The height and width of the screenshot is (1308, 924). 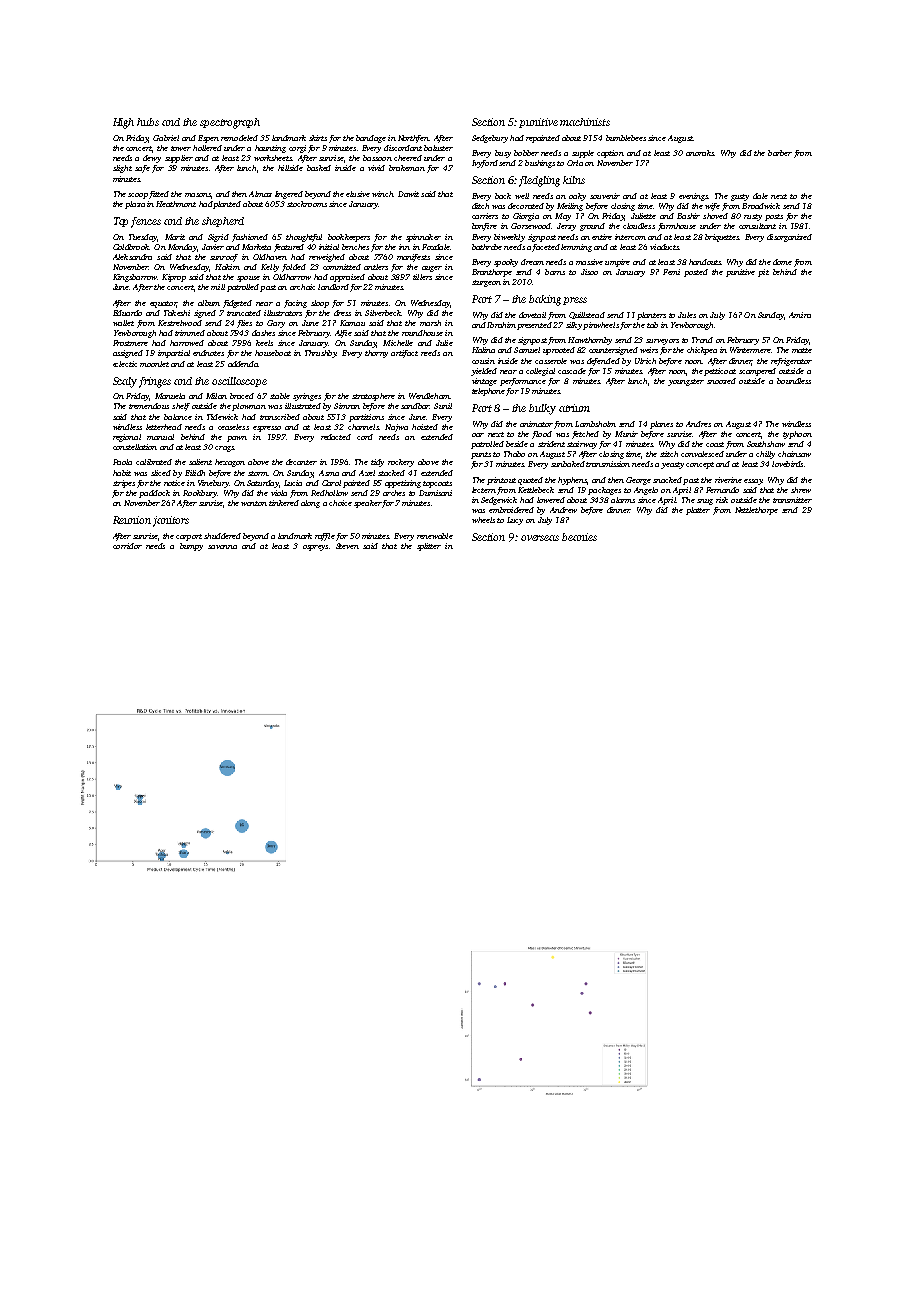 What do you see at coordinates (794, 454) in the screenshot?
I see `chainsaw` at bounding box center [794, 454].
